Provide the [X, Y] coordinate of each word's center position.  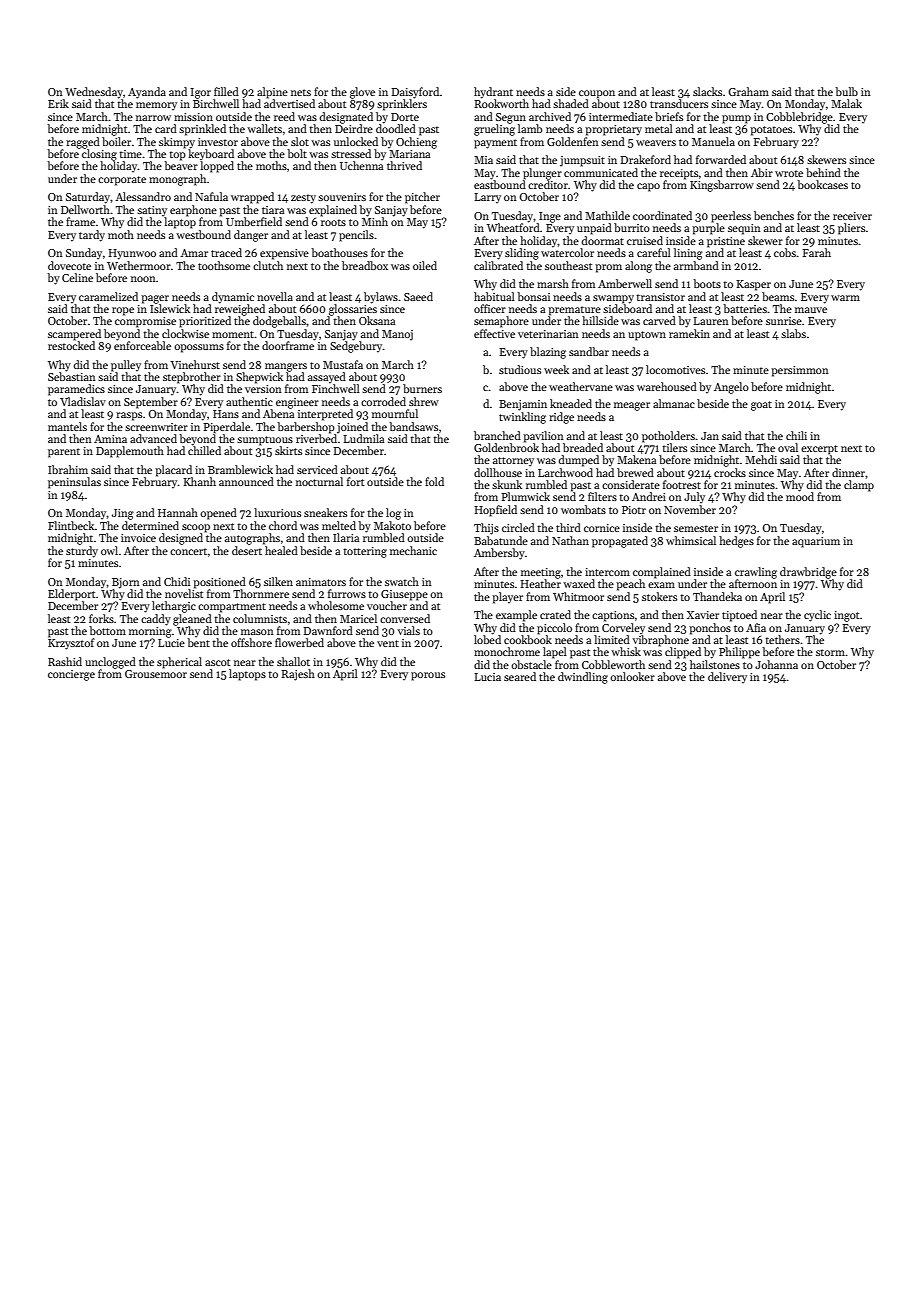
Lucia [487, 677]
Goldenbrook [506, 447]
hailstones [715, 664]
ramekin [689, 333]
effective [494, 333]
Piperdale [226, 428]
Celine [77, 277]
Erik [58, 103]
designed [181, 539]
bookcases [822, 184]
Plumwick [525, 496]
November [690, 509]
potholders [668, 437]
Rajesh [298, 675]
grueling [494, 130]
